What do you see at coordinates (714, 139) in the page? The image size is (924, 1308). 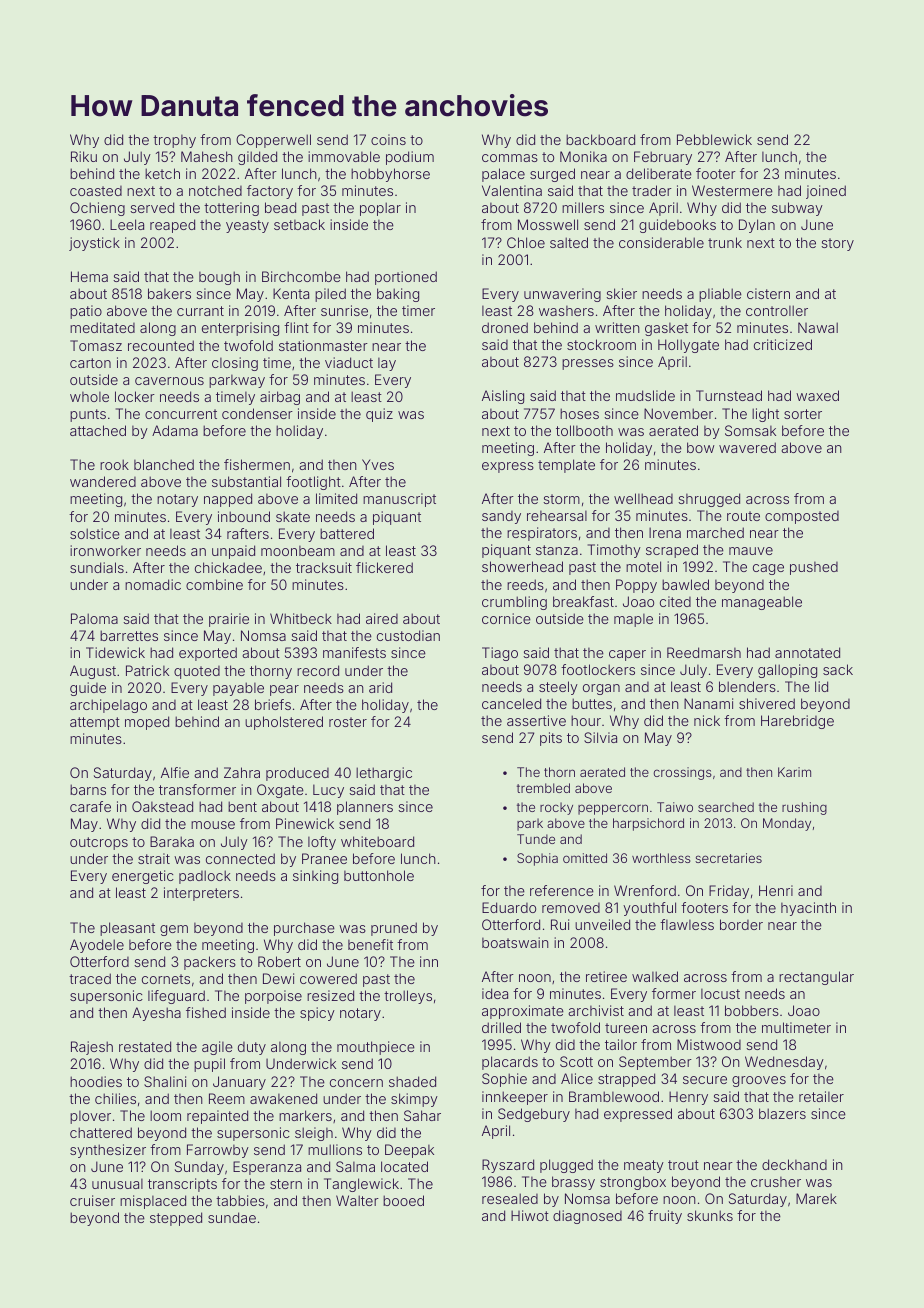 I see `Pebblewick` at bounding box center [714, 139].
